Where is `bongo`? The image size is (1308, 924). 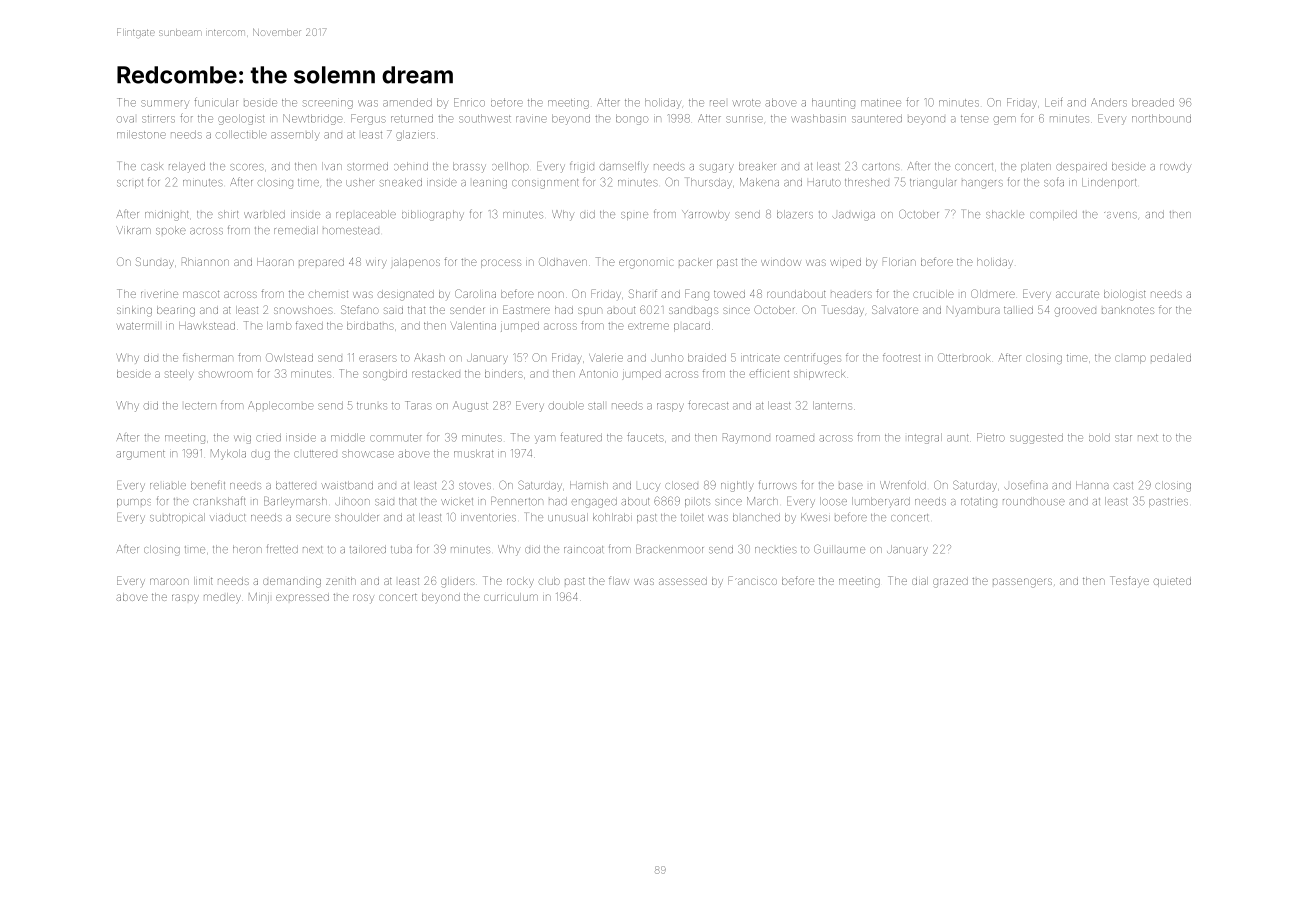 bongo is located at coordinates (632, 119).
